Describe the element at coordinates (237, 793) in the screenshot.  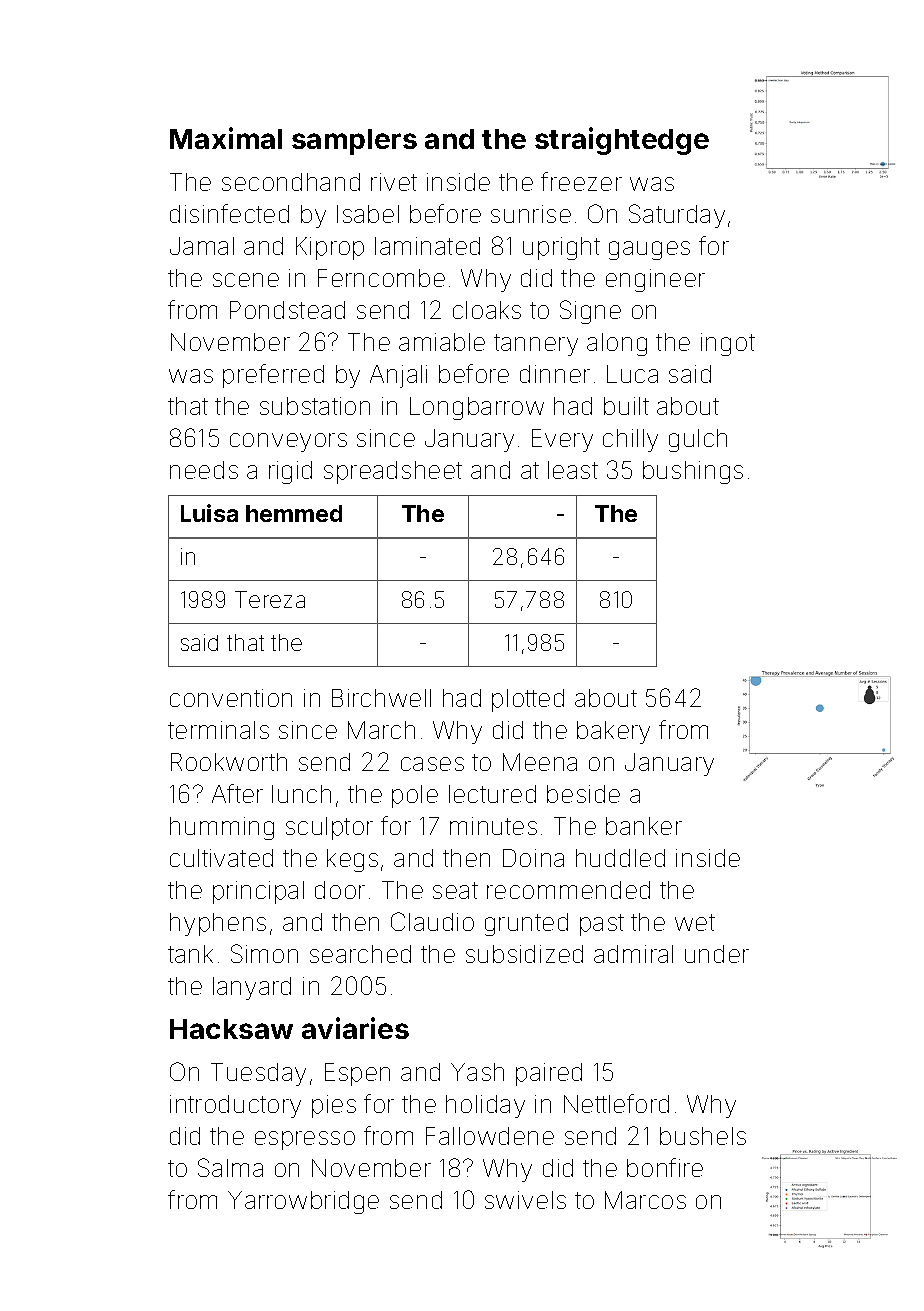
I see `After` at that location.
